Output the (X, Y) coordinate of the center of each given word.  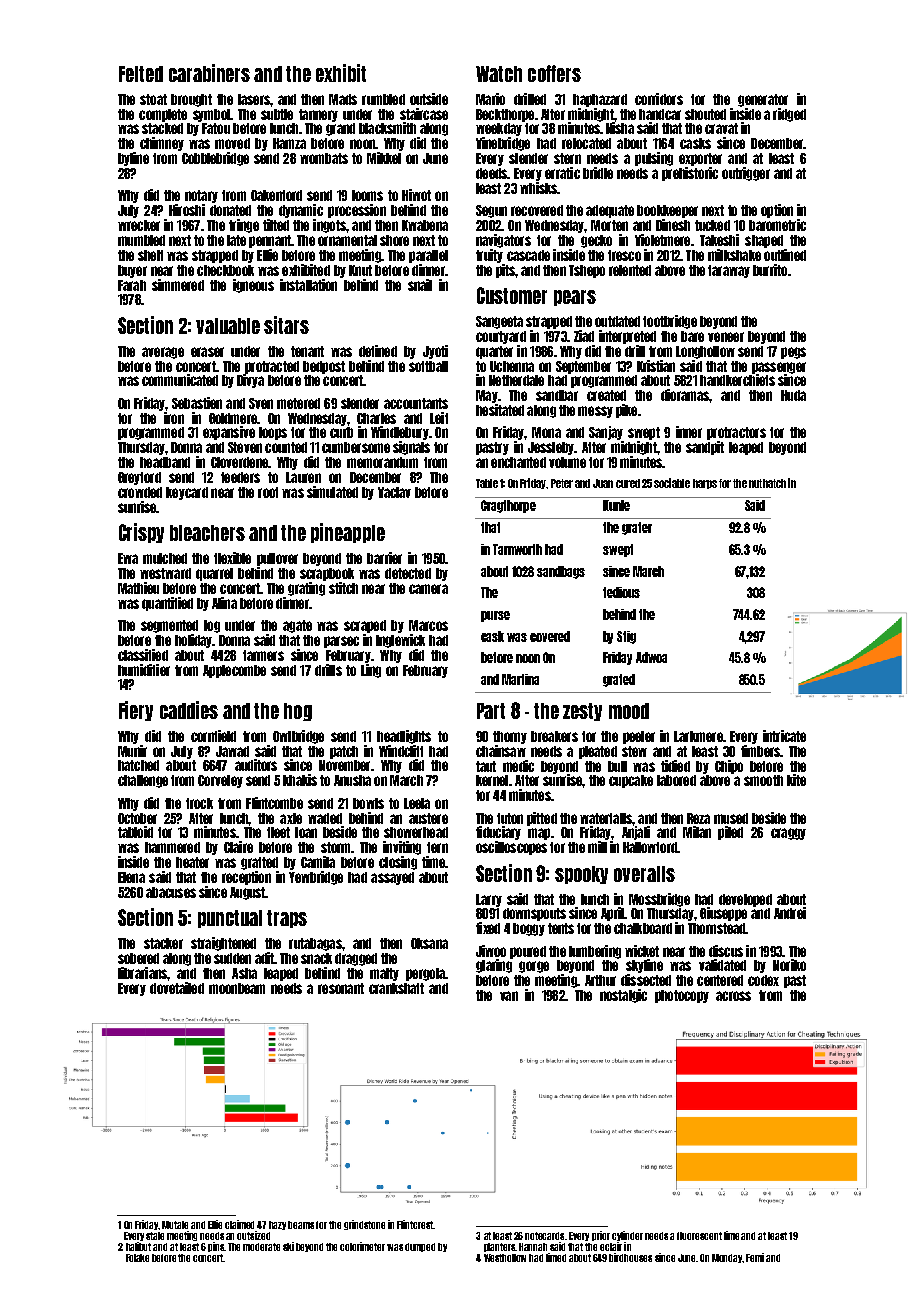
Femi (755, 1257)
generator (763, 100)
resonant (341, 988)
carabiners (209, 73)
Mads (343, 99)
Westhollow (505, 1258)
